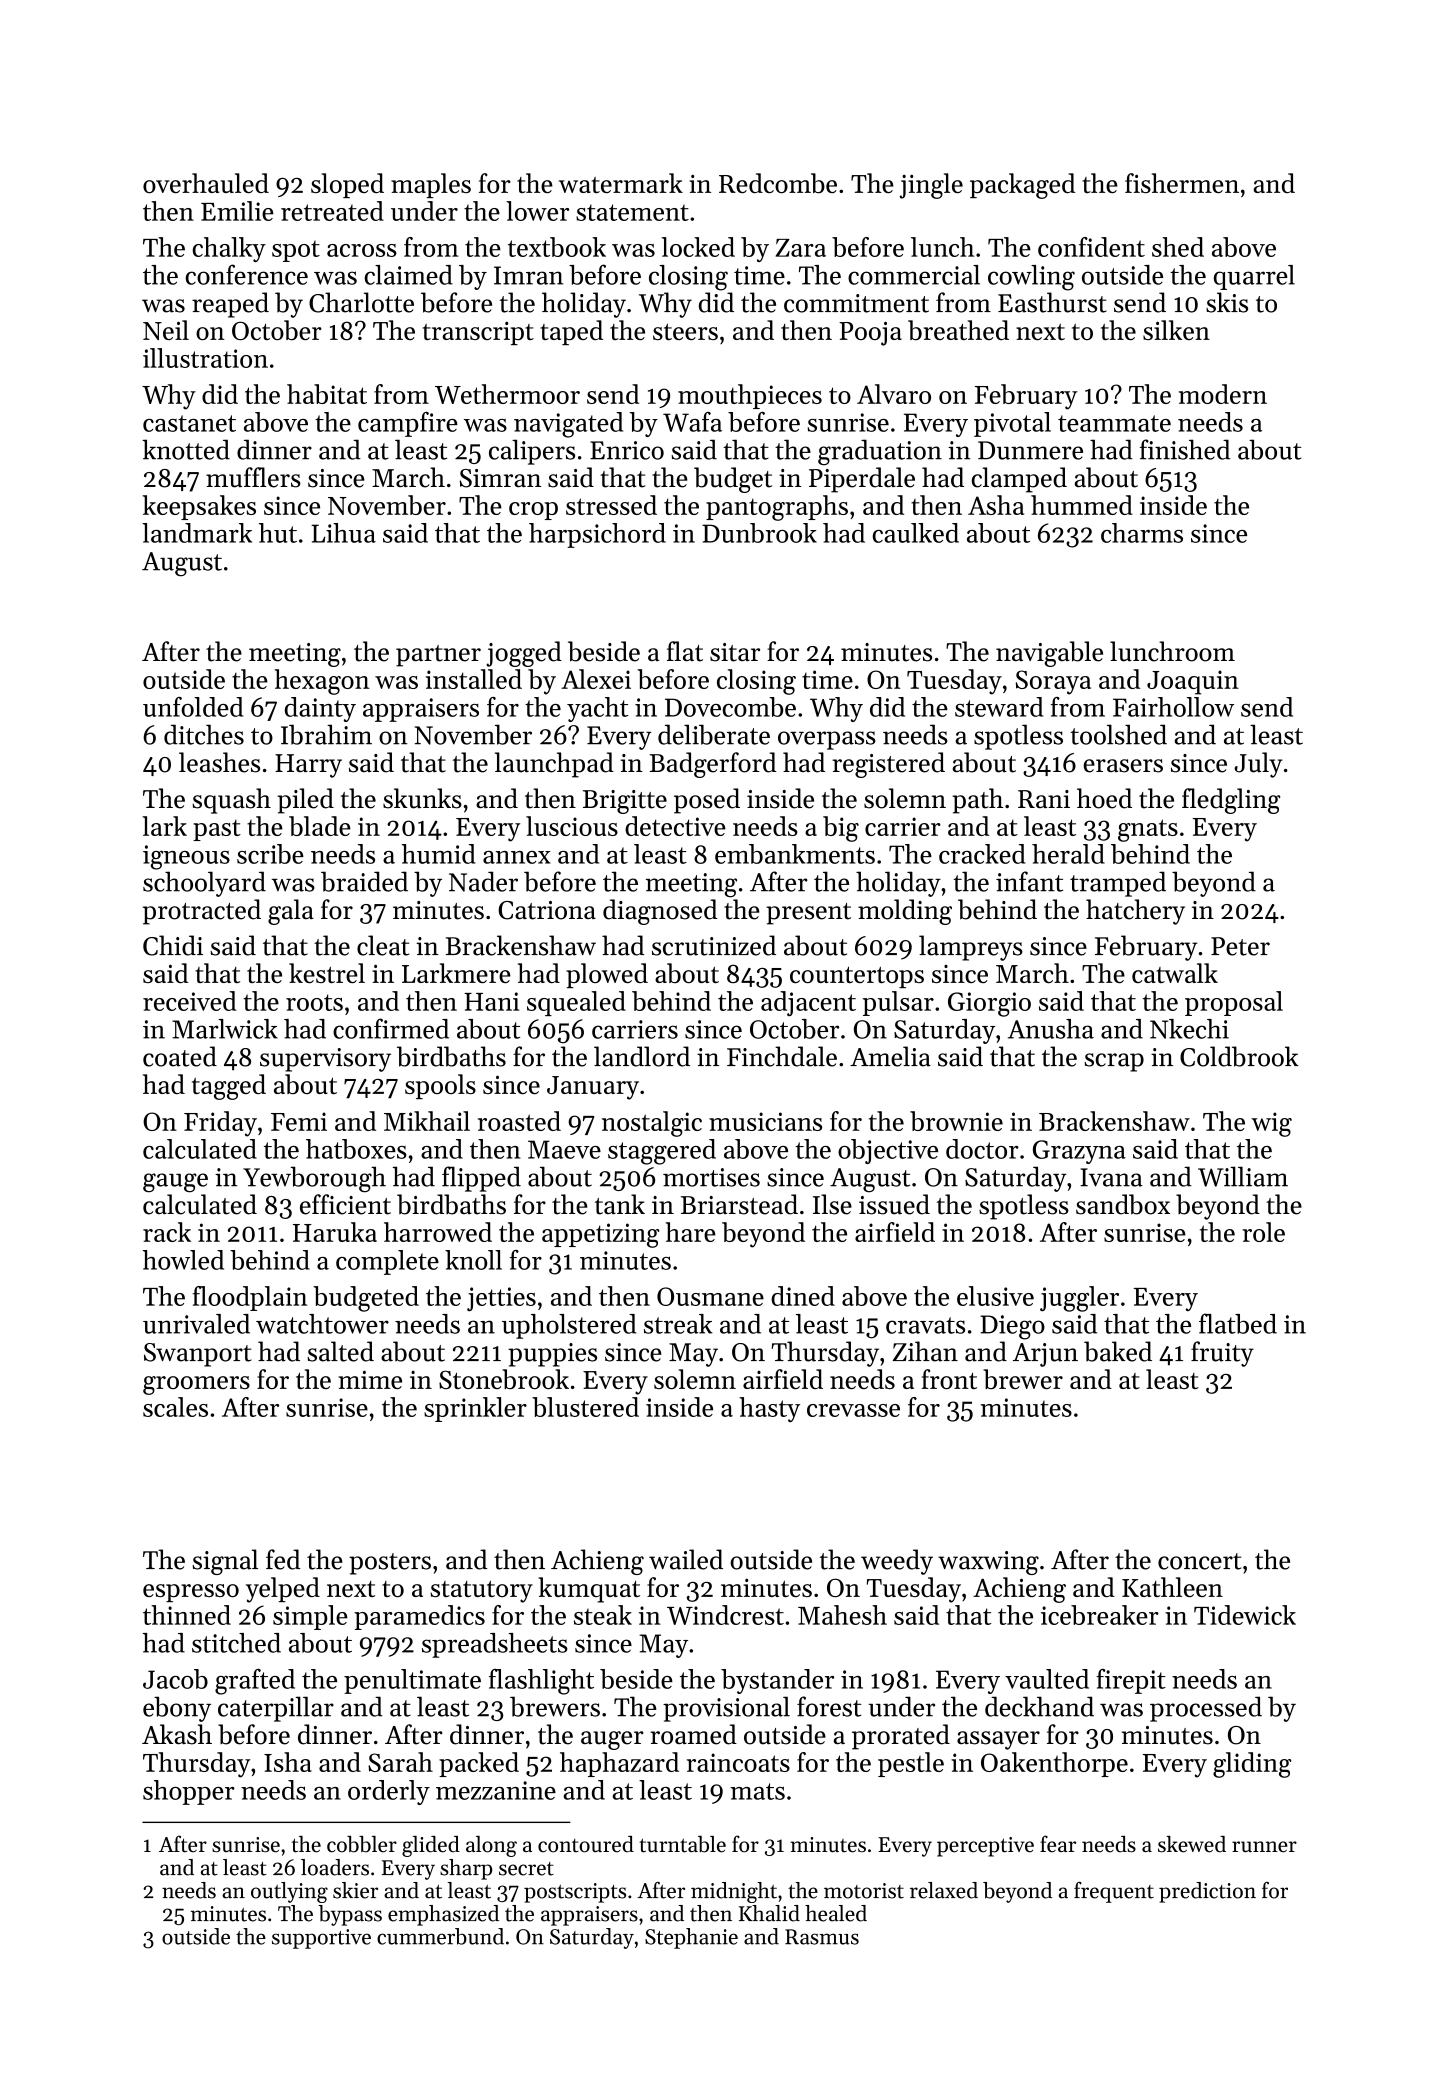 This document has width=1450, height=2100. What do you see at coordinates (931, 186) in the document?
I see `jingle` at bounding box center [931, 186].
